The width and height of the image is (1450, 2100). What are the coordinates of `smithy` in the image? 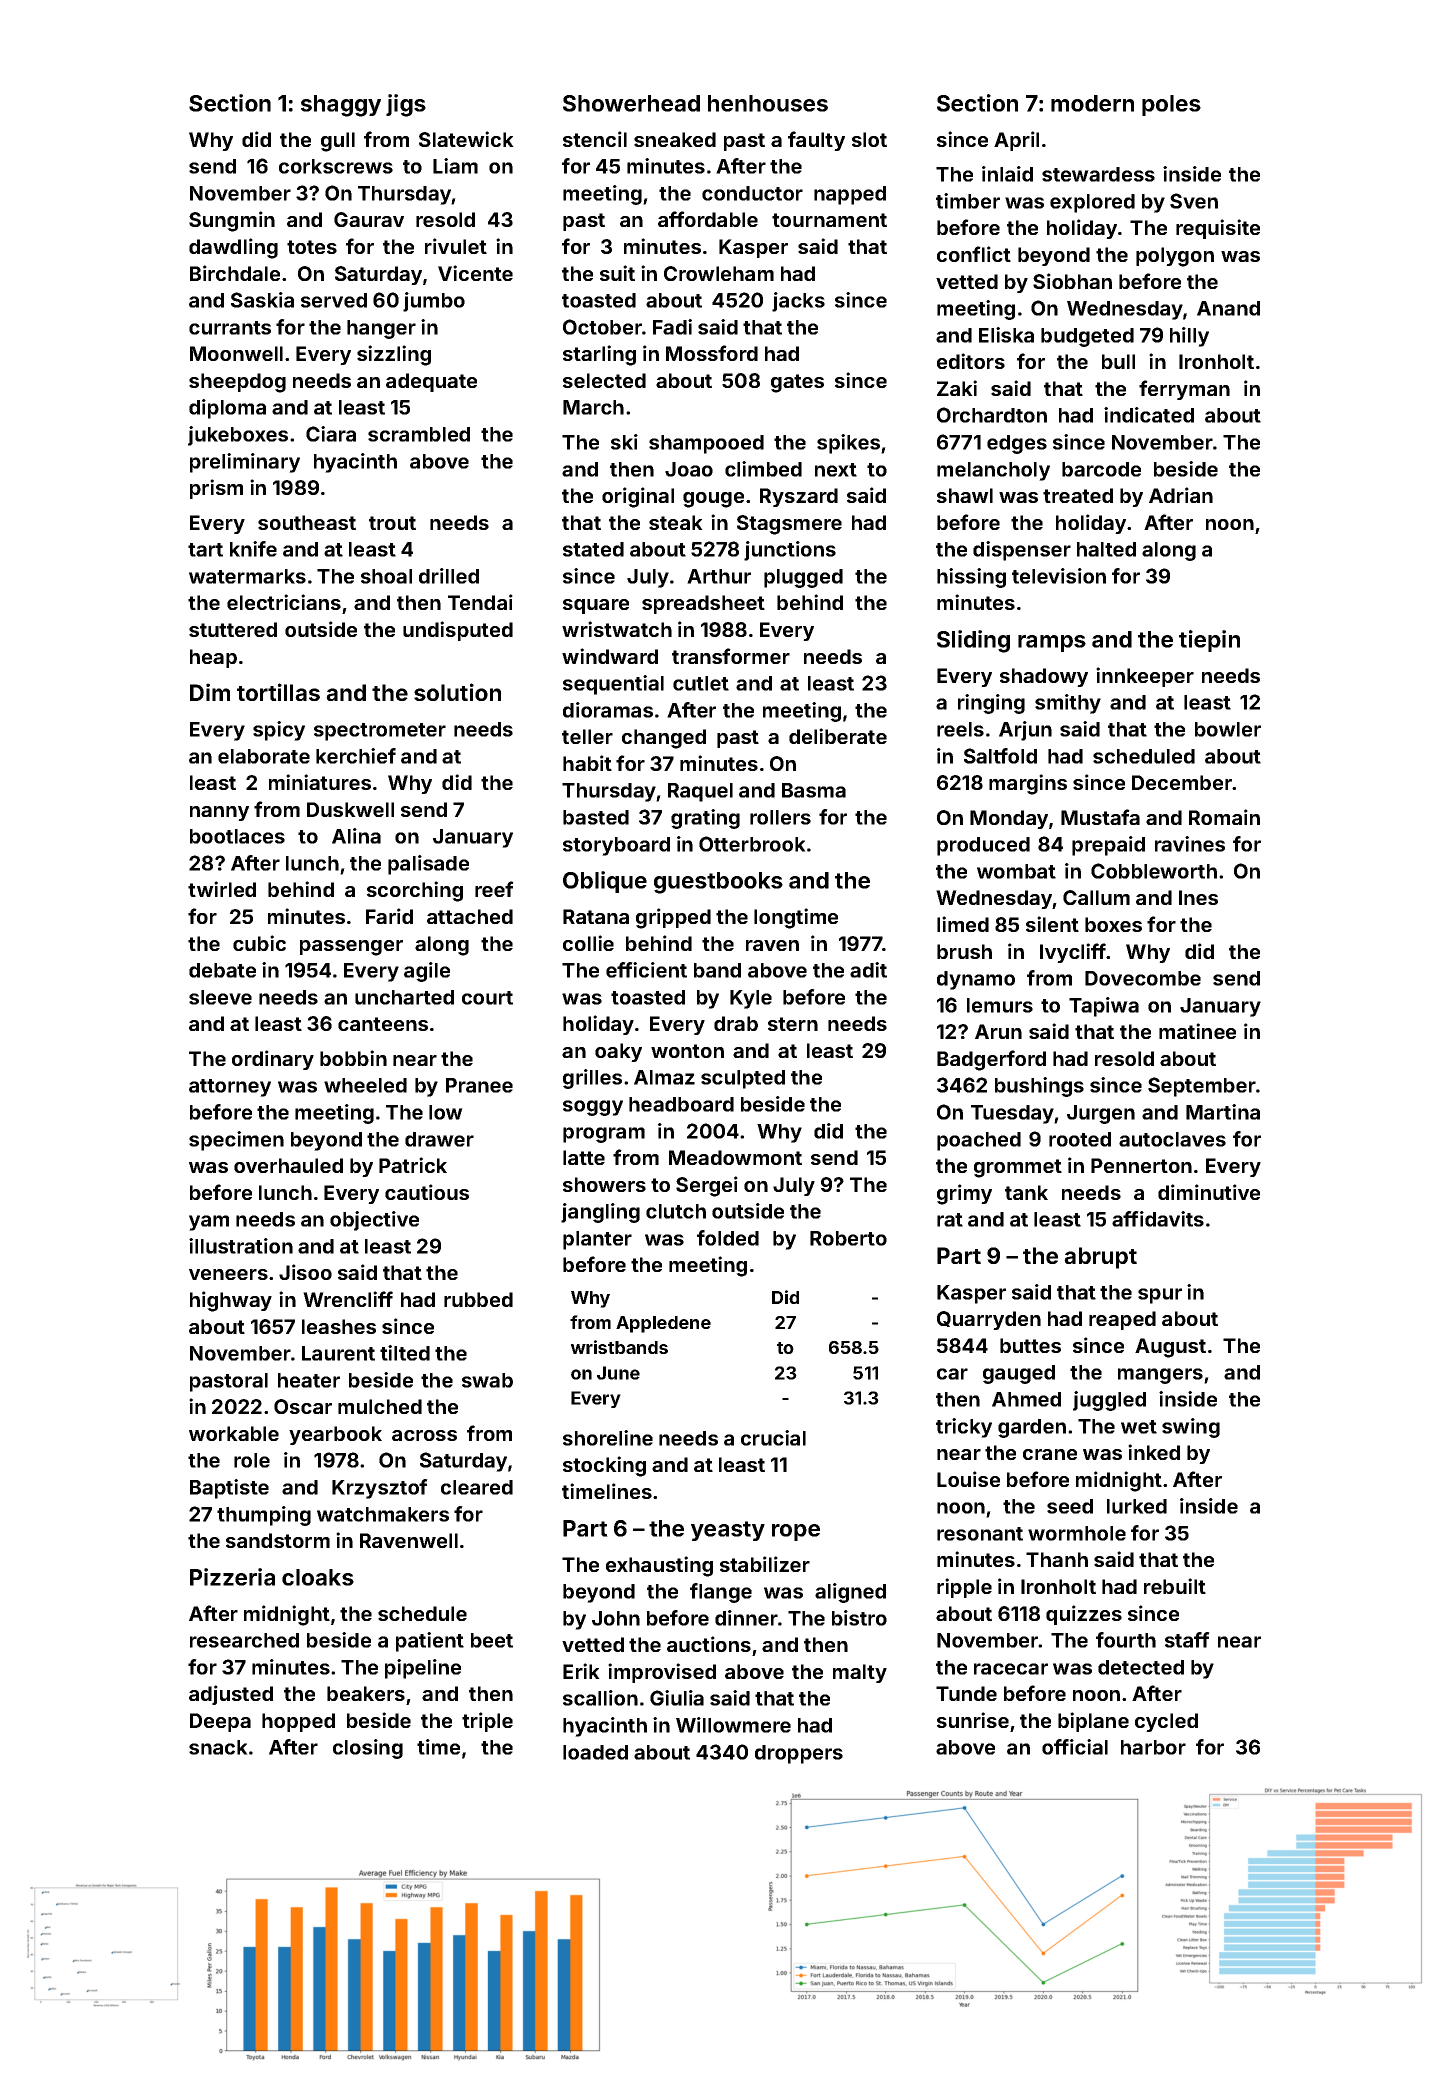 It's located at (1068, 704).
